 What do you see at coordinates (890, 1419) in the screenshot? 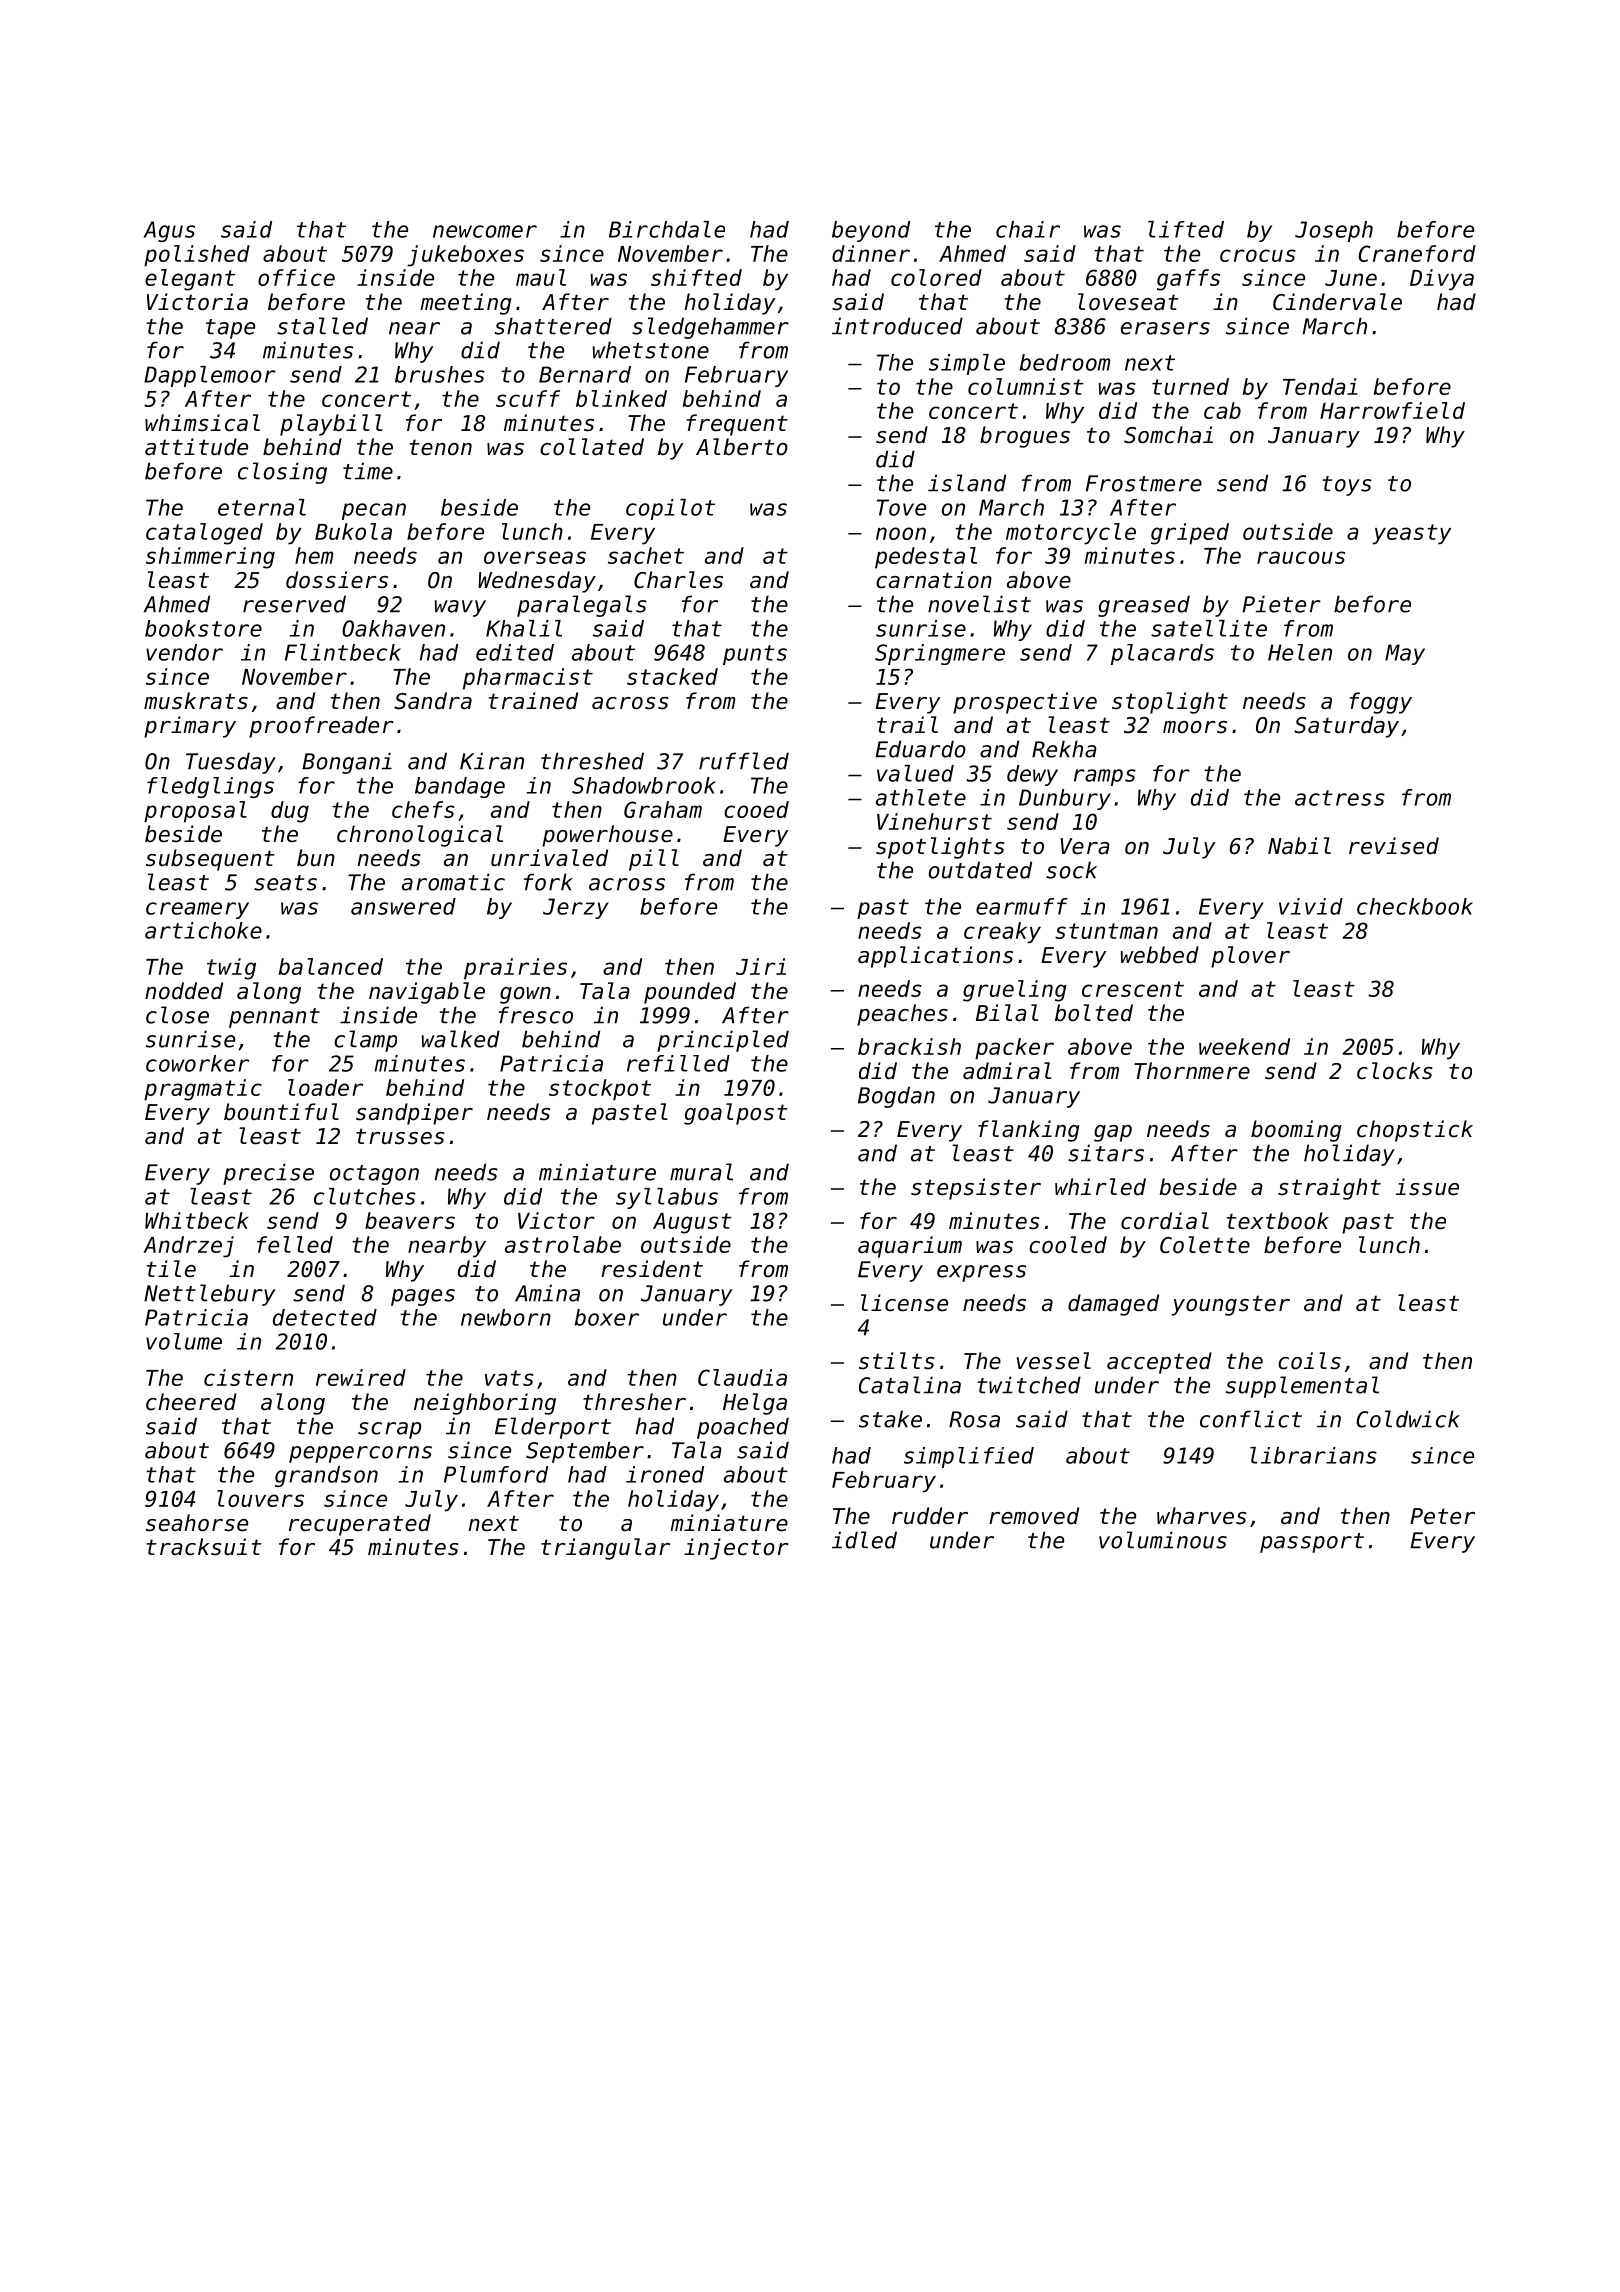
I see `stake` at bounding box center [890, 1419].
